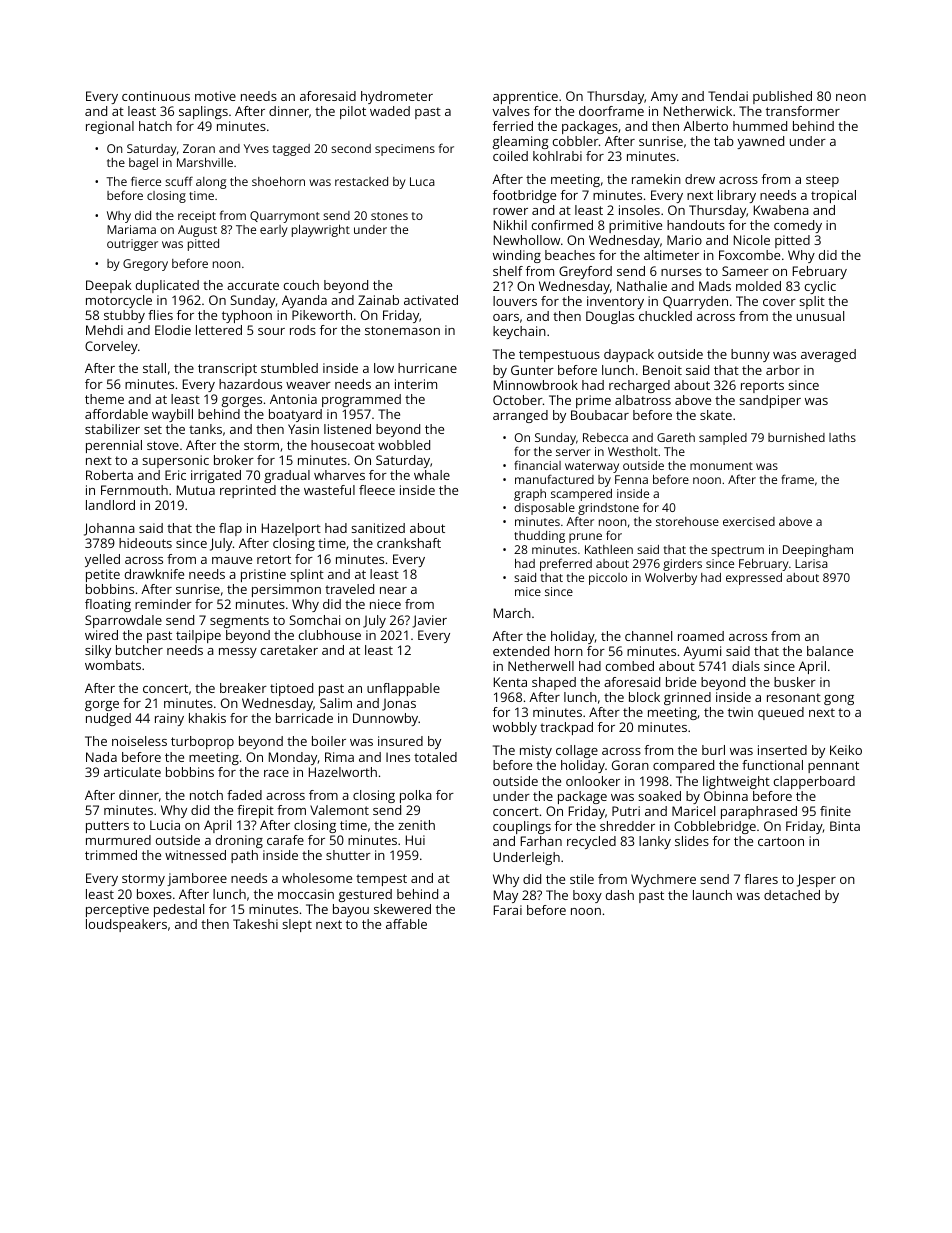  What do you see at coordinates (610, 317) in the image?
I see `Douglas` at bounding box center [610, 317].
